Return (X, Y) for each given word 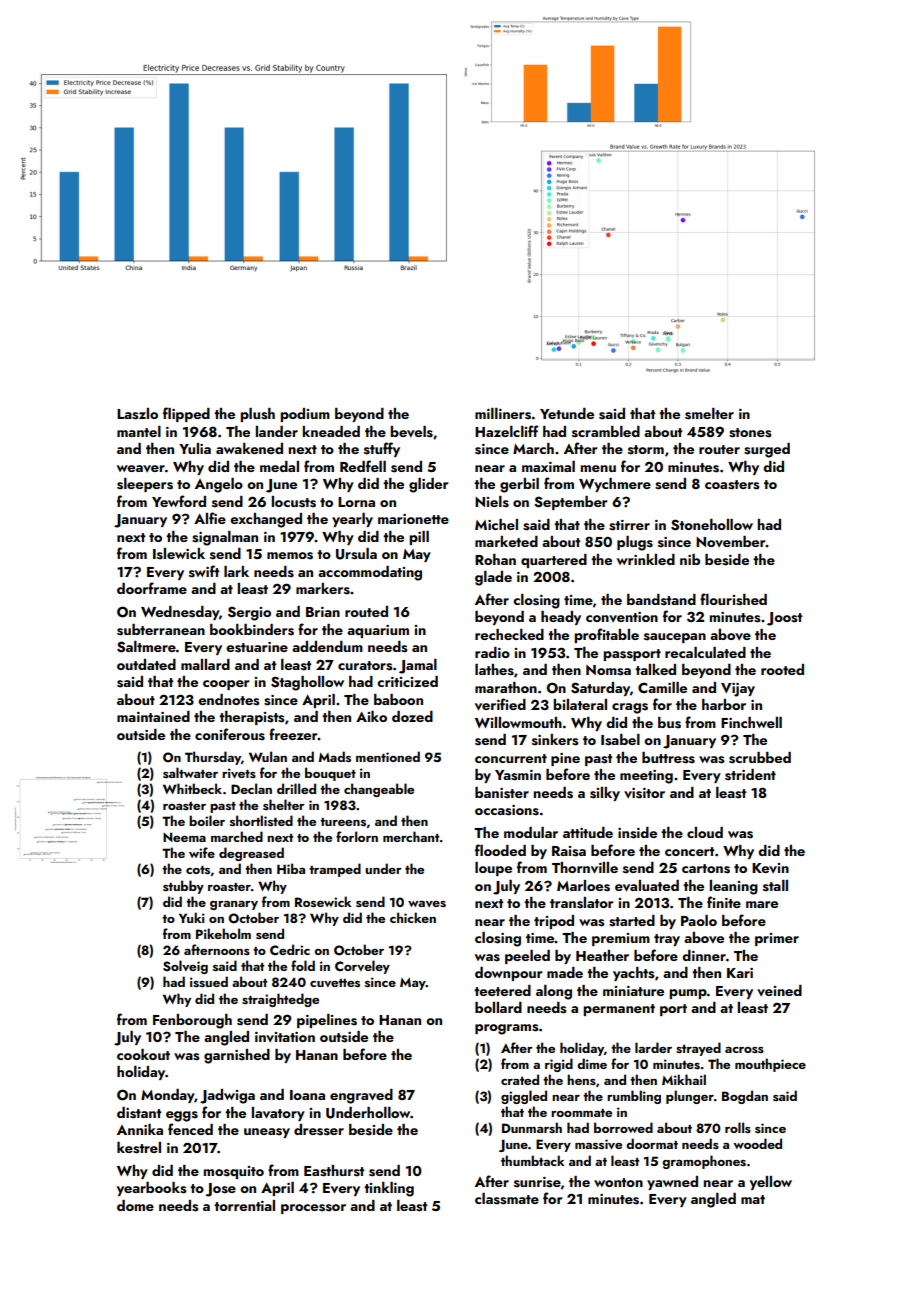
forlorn (357, 836)
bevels (411, 432)
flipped (186, 414)
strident (750, 775)
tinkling (389, 1189)
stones (750, 433)
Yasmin (518, 775)
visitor (644, 793)
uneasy (267, 1133)
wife (202, 852)
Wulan (268, 756)
